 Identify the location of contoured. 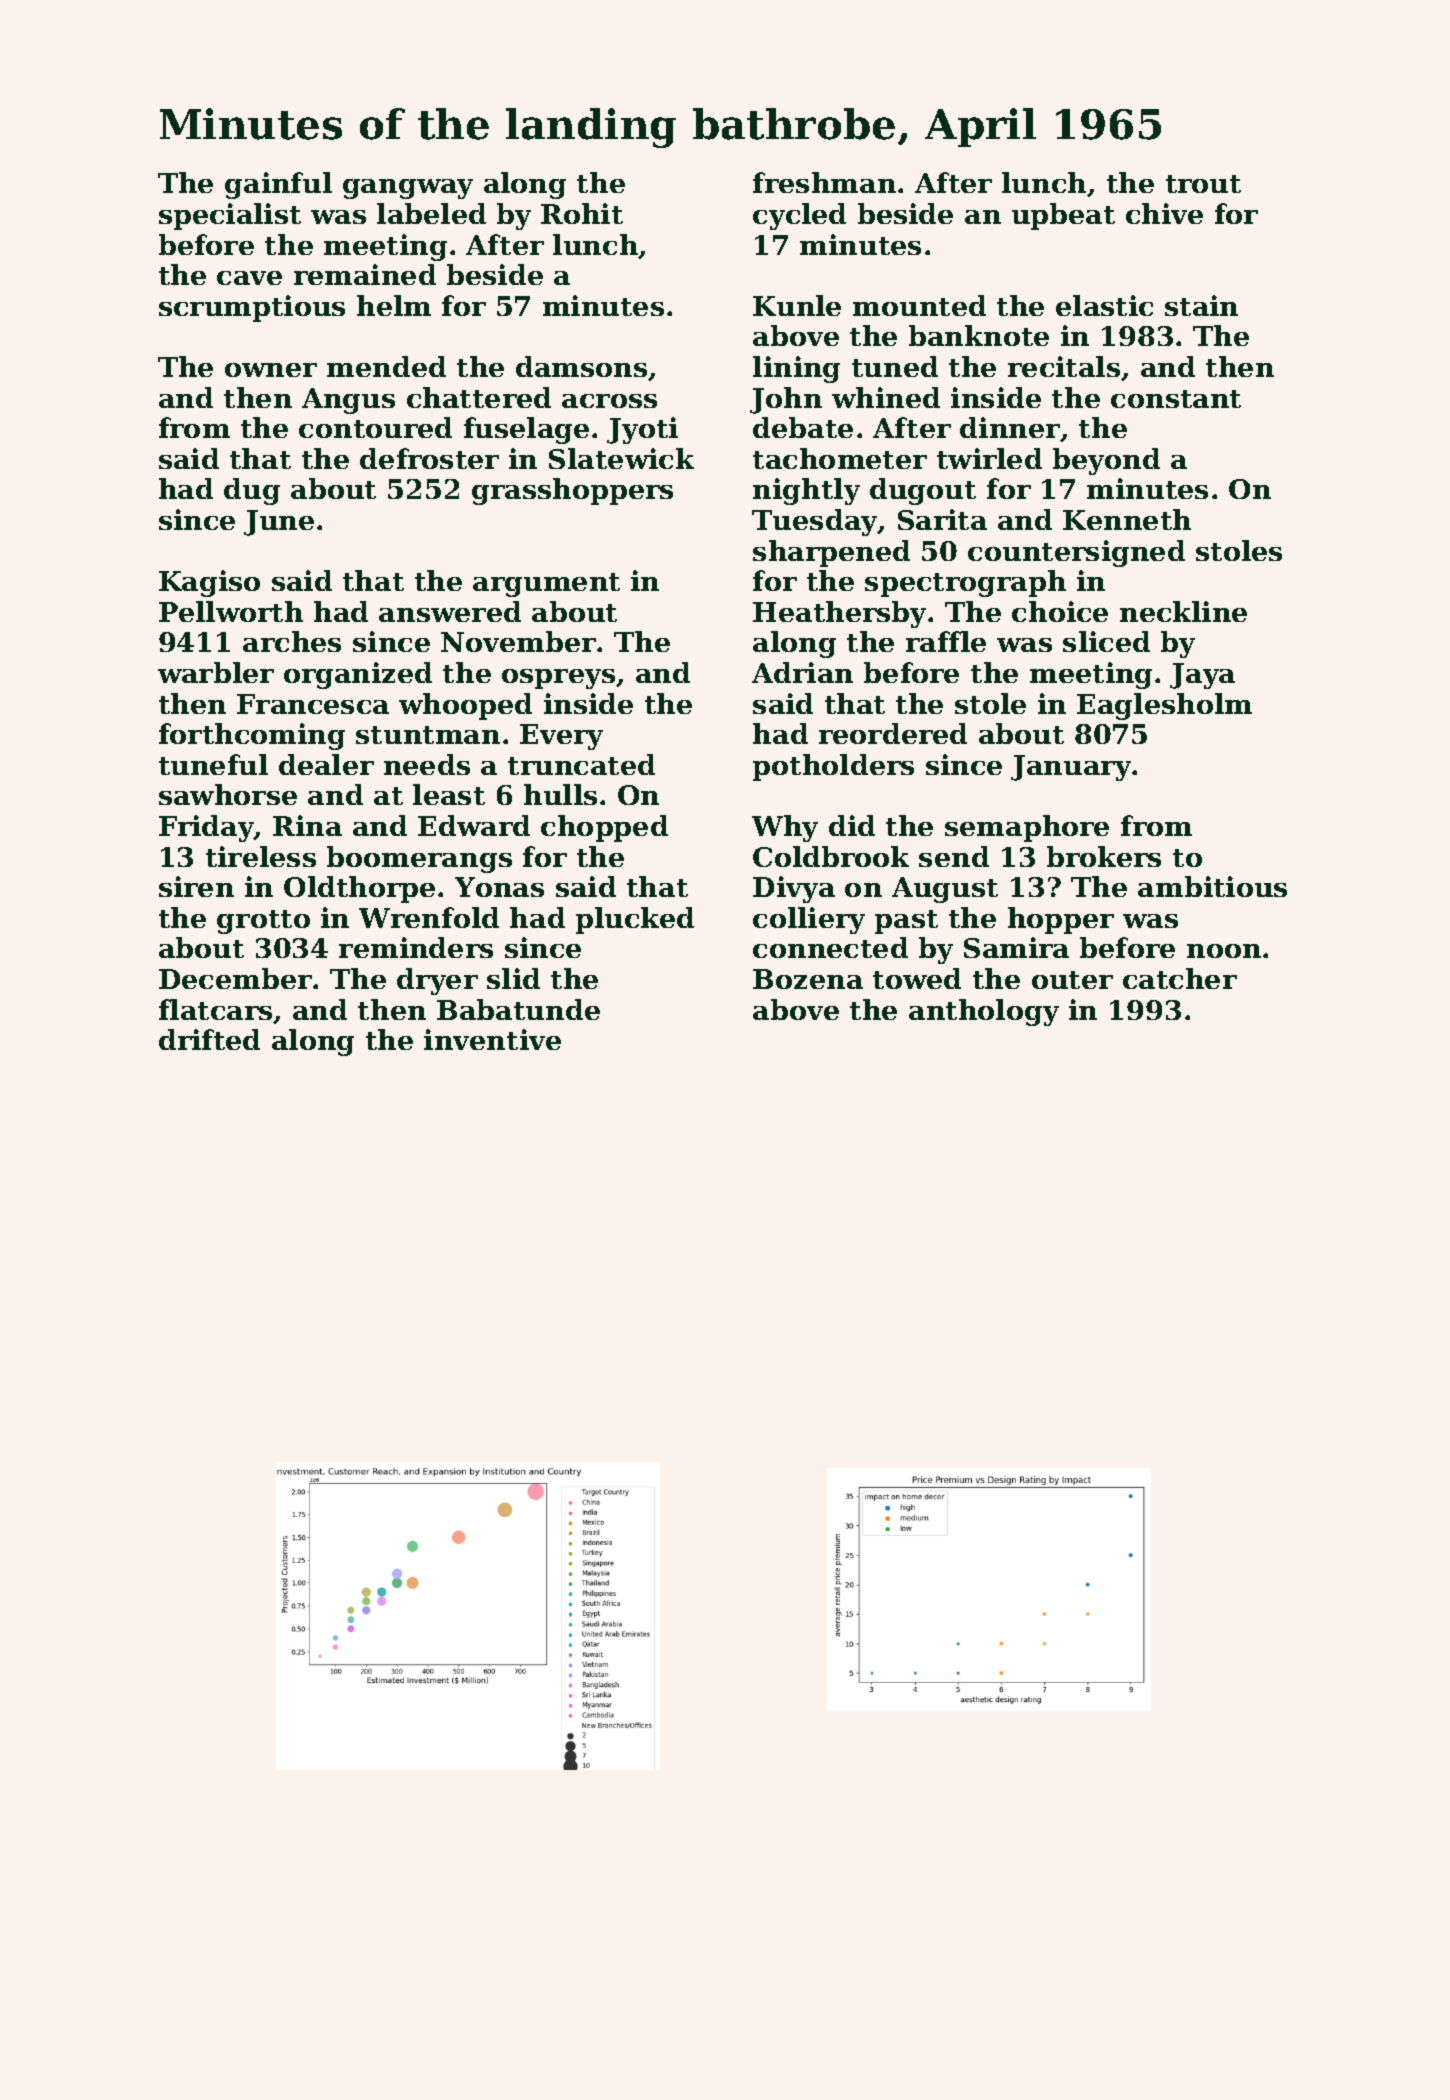
(375, 427).
